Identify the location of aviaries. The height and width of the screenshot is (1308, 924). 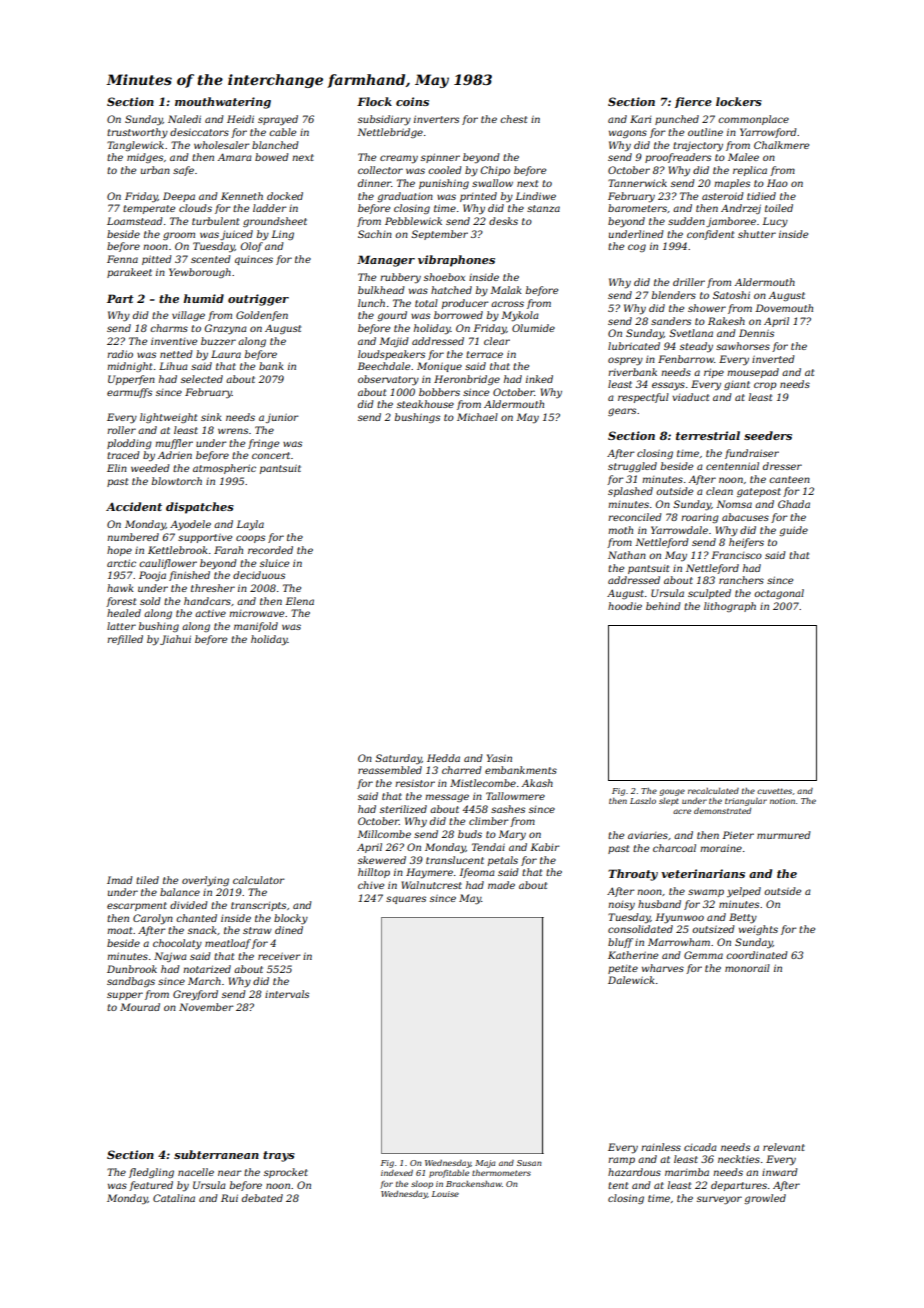
(648, 835).
